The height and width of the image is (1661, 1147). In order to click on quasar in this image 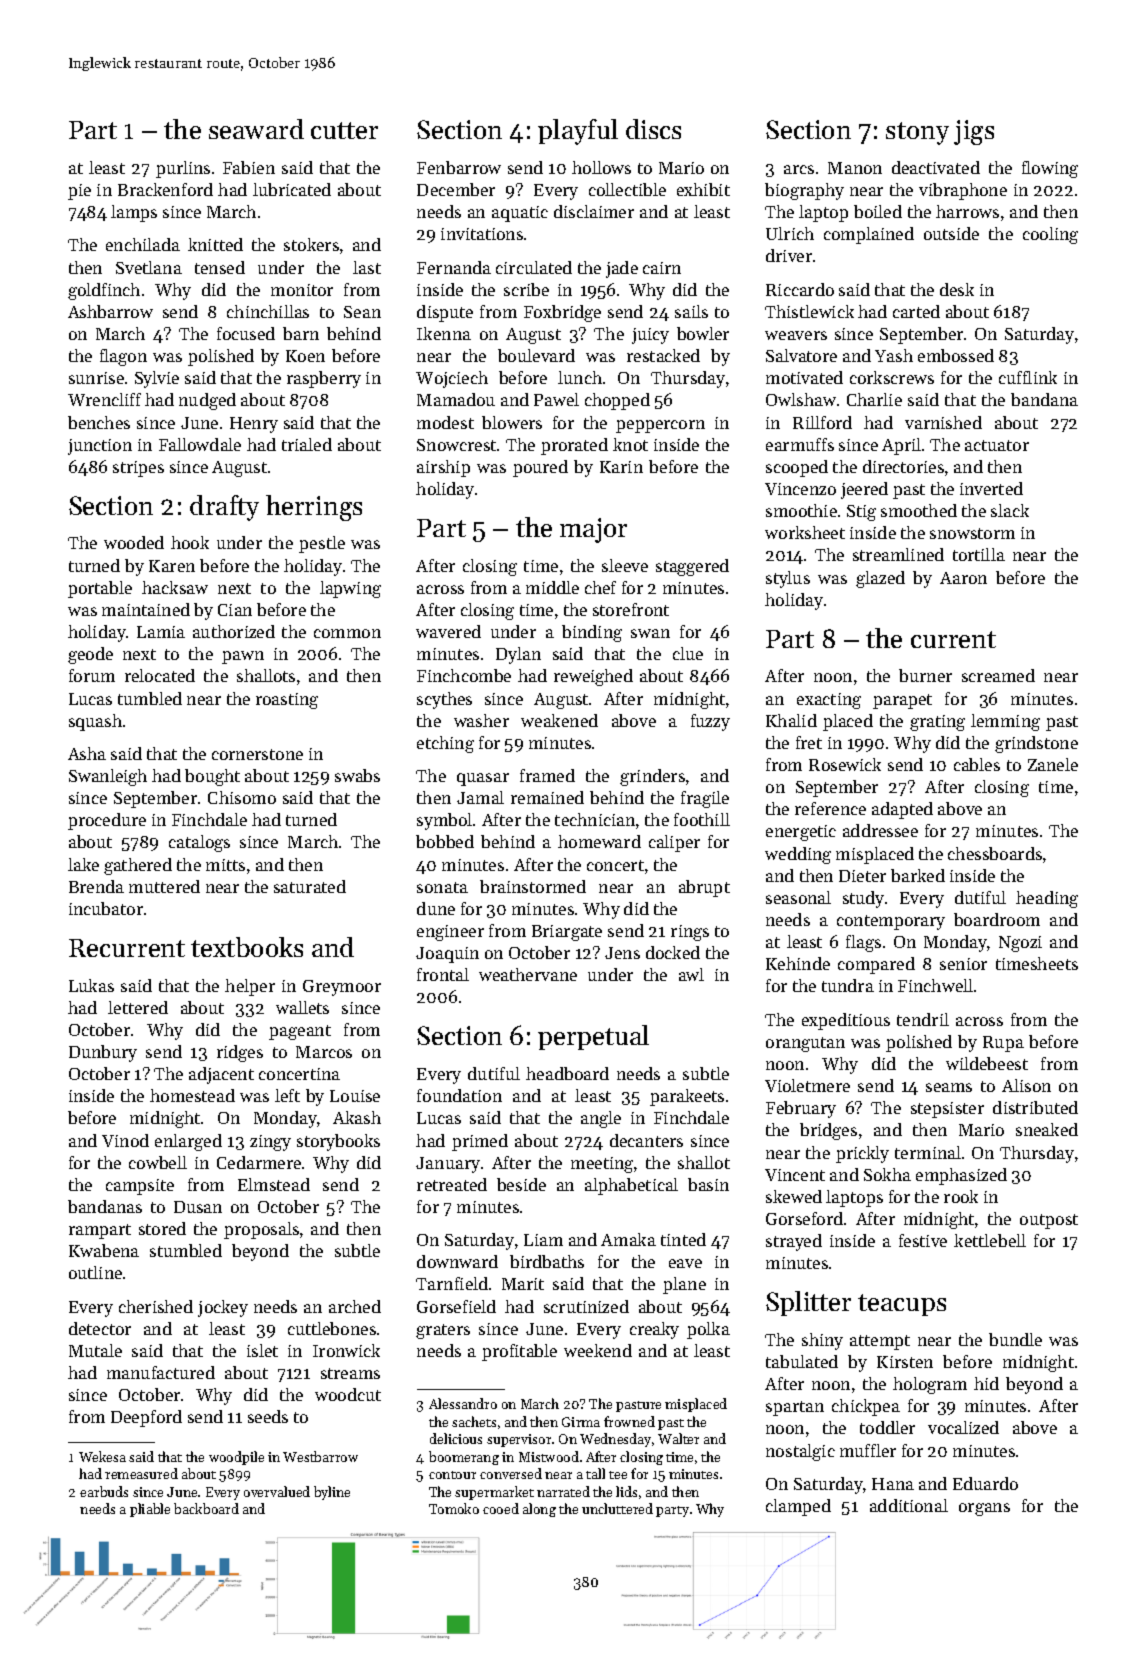, I will do `click(483, 779)`.
